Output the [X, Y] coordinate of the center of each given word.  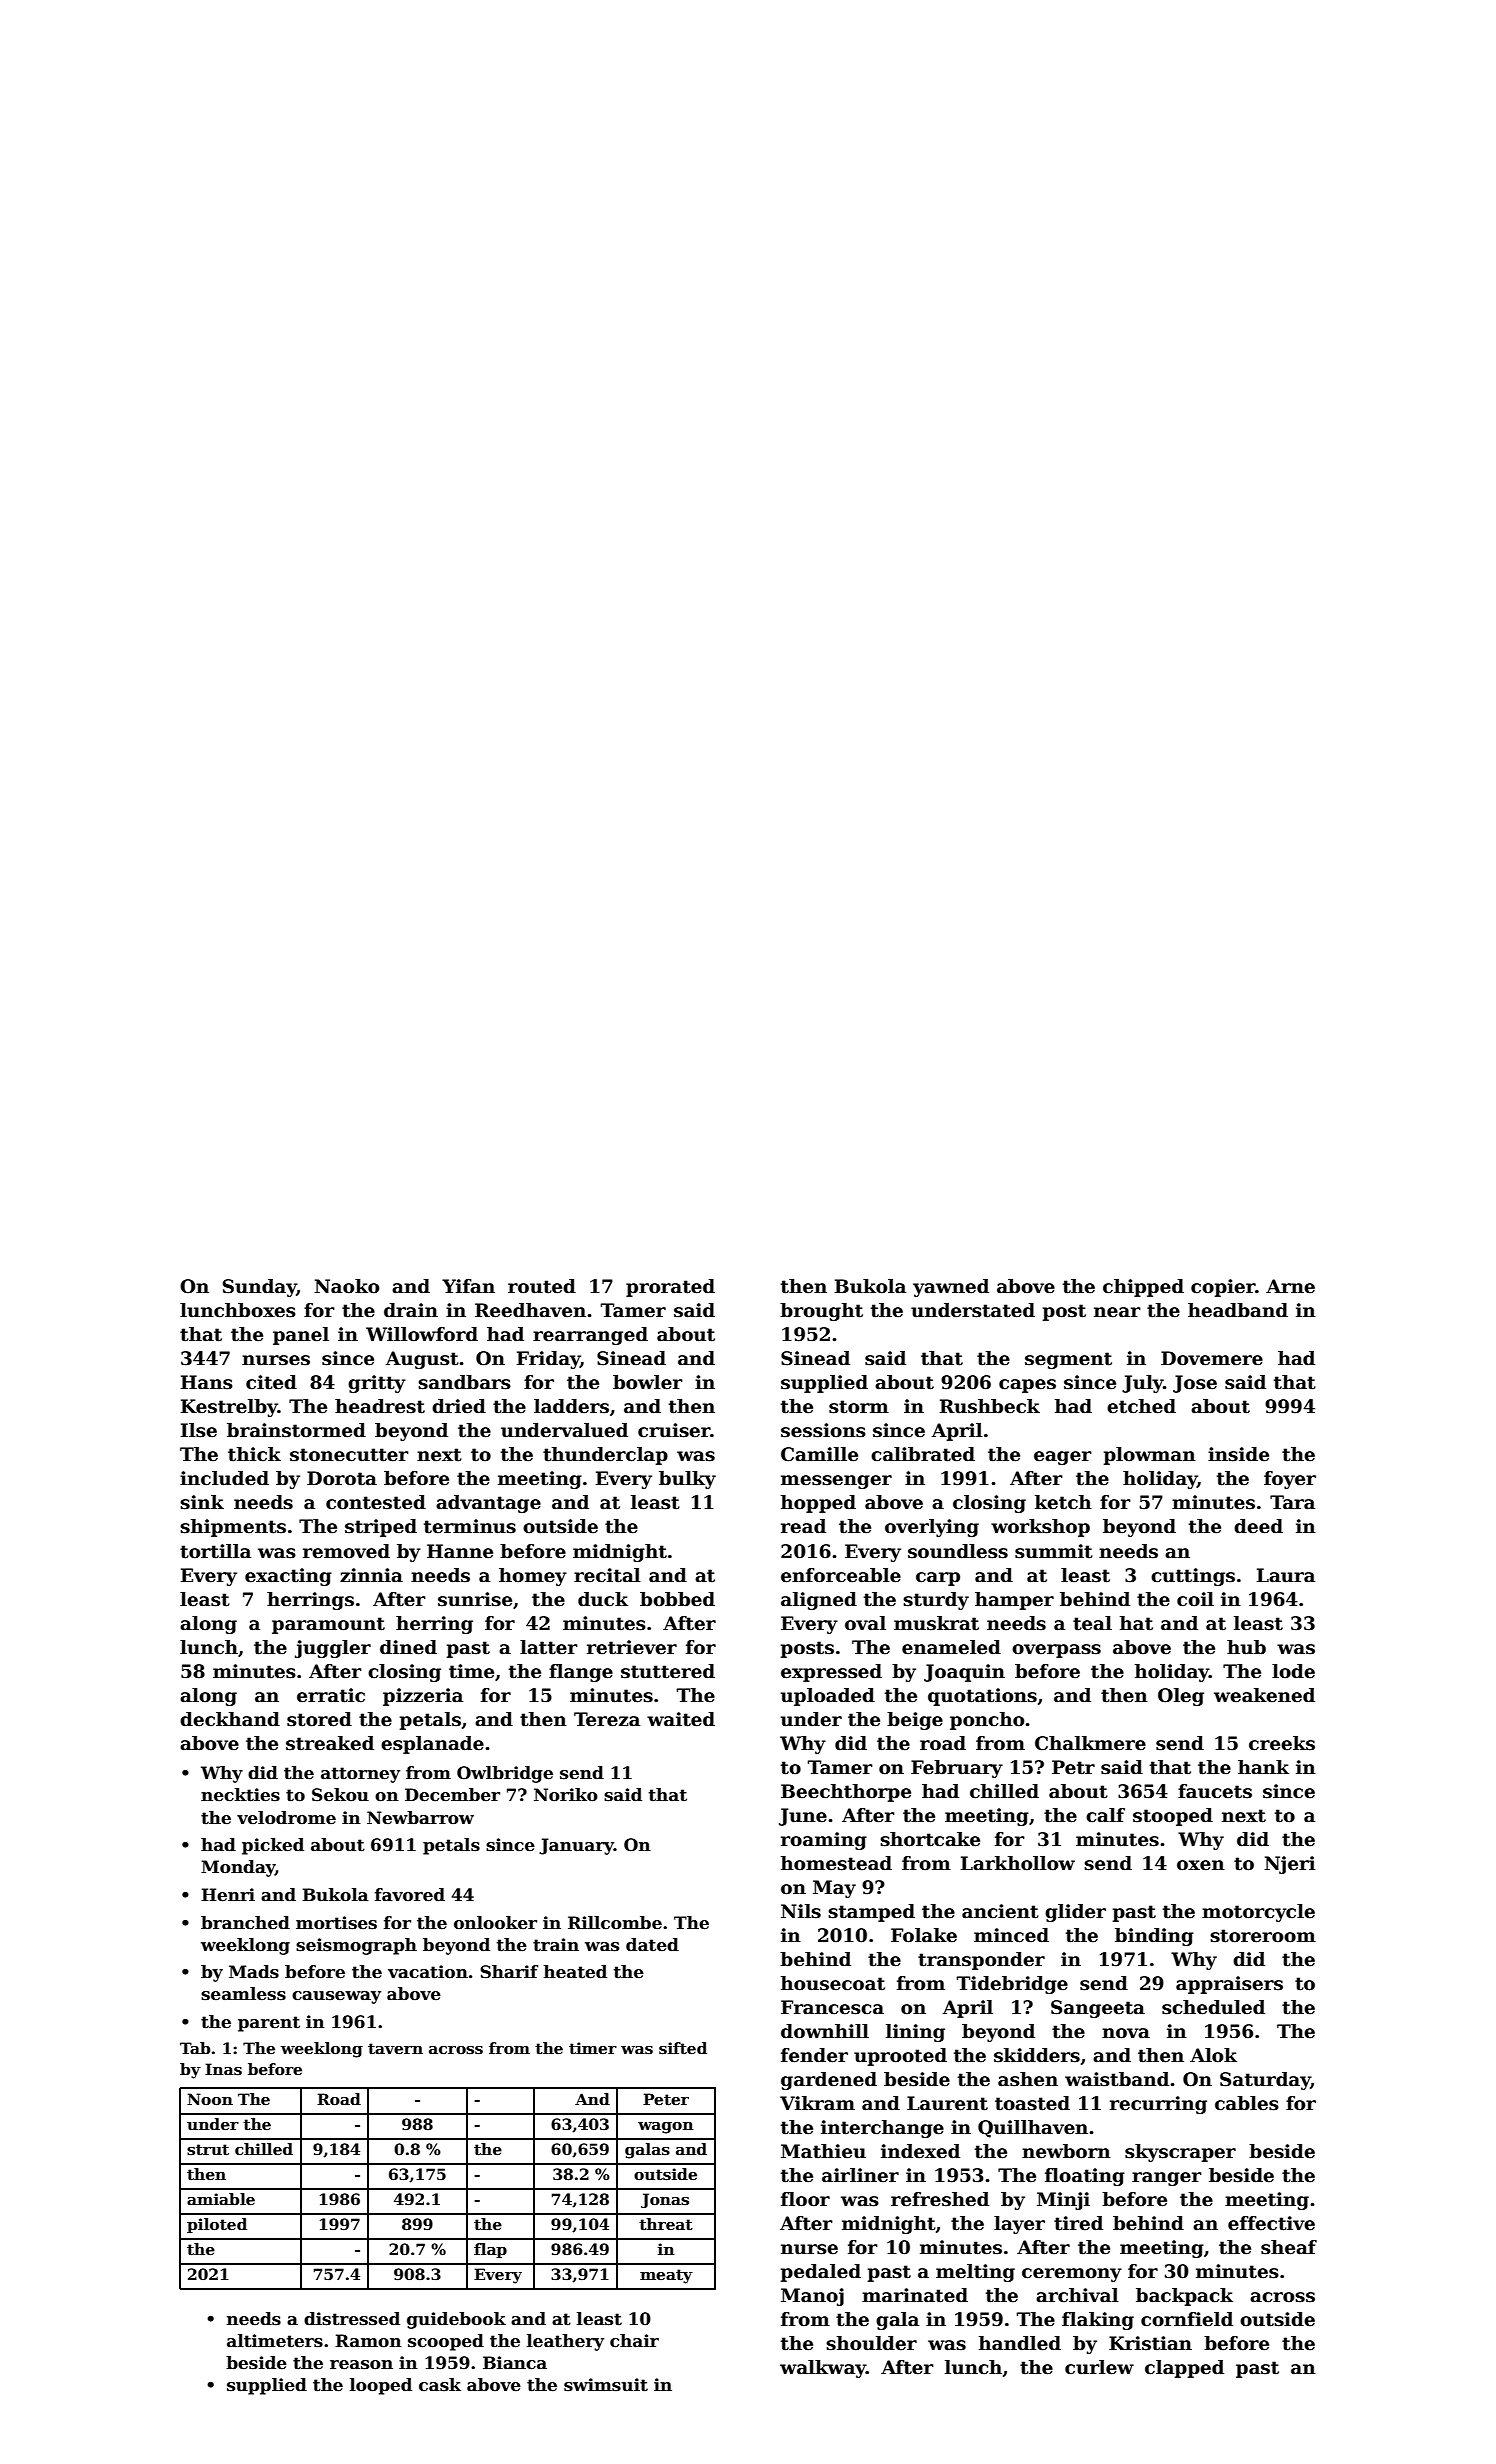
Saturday [1265, 2081]
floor [805, 2199]
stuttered [668, 1671]
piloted [217, 2225]
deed [1258, 1526]
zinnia [371, 1575]
